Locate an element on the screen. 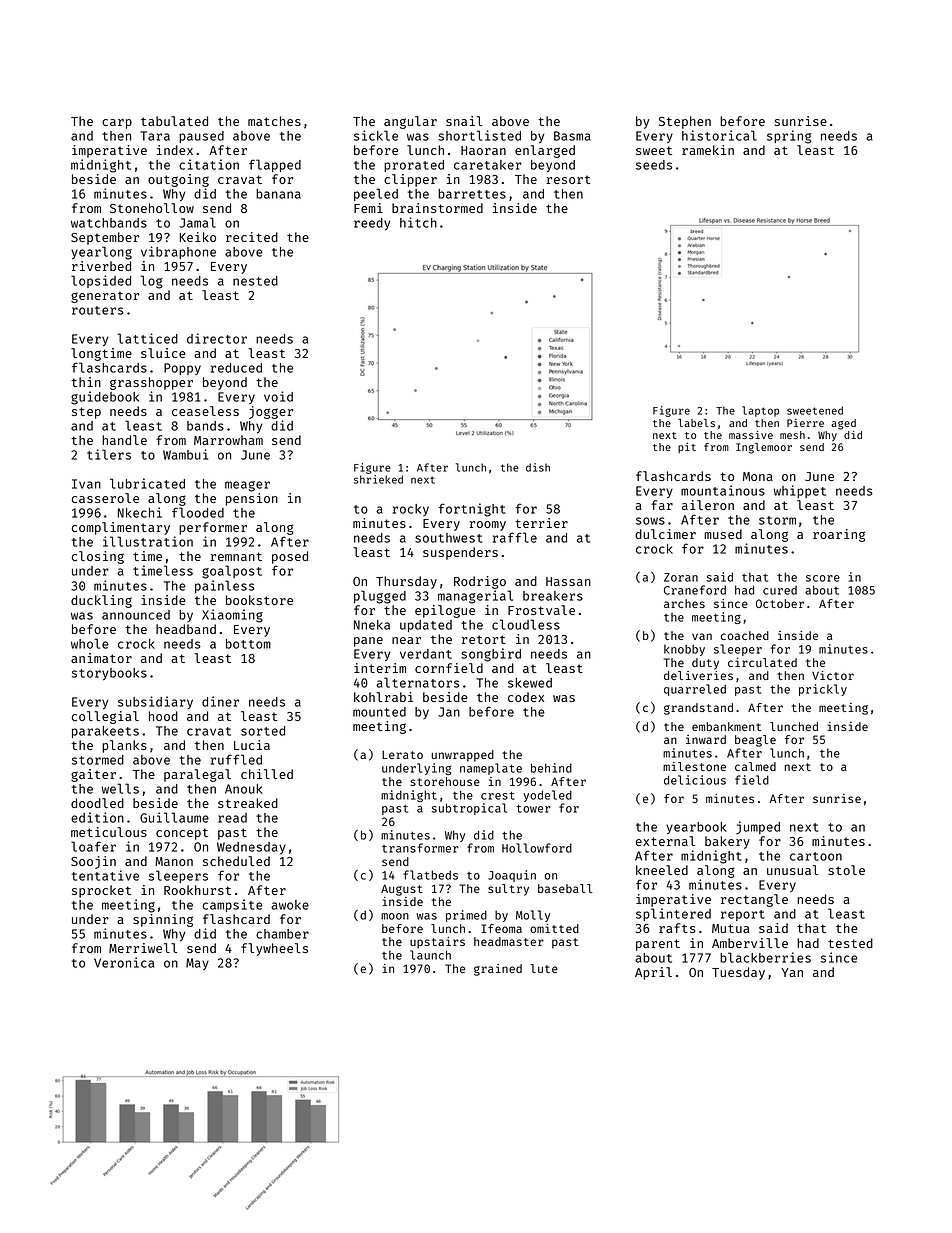 This screenshot has width=952, height=1233. roaring is located at coordinates (839, 535).
